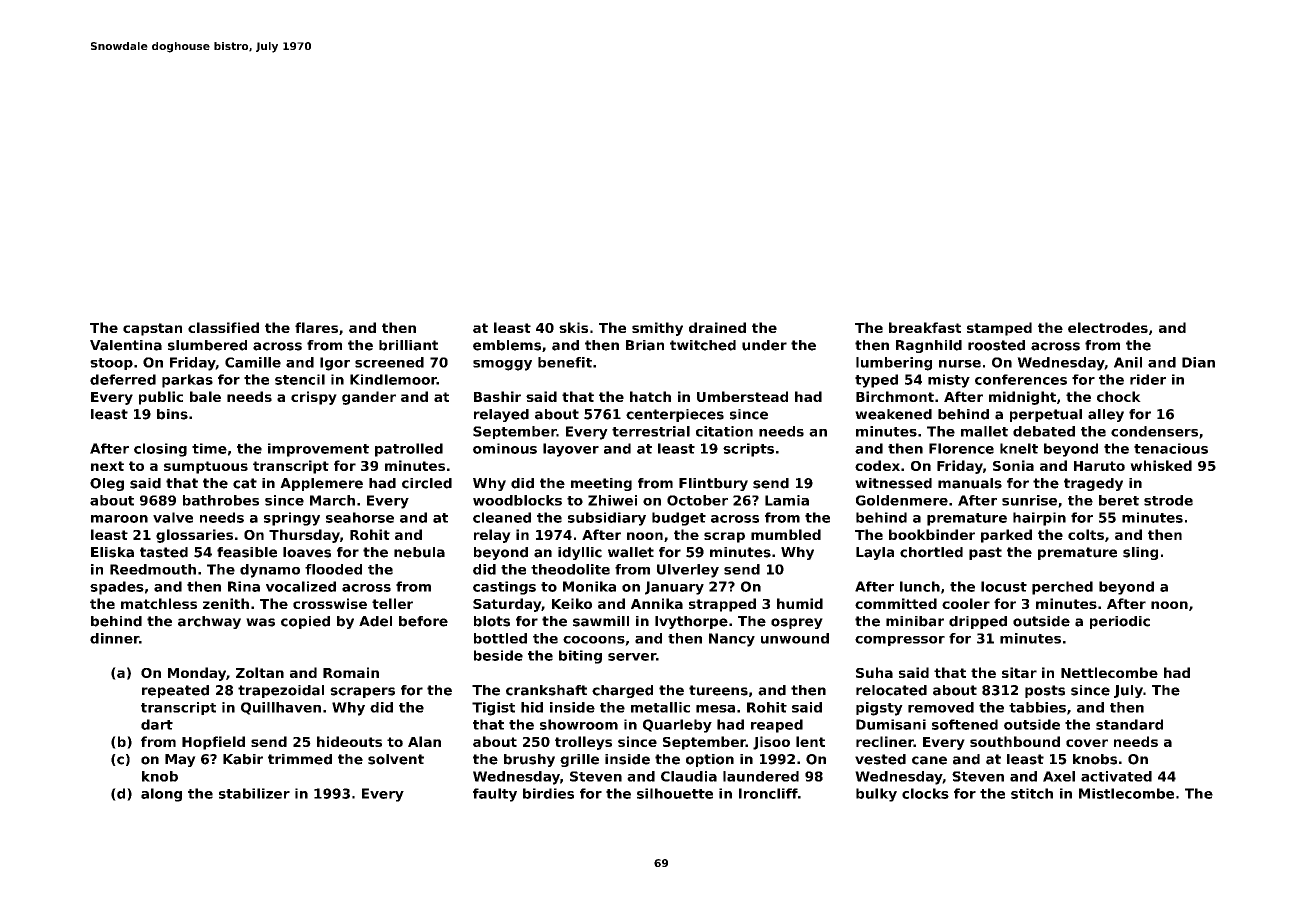 This page has height=924, width=1308. I want to click on chortled, so click(931, 552).
